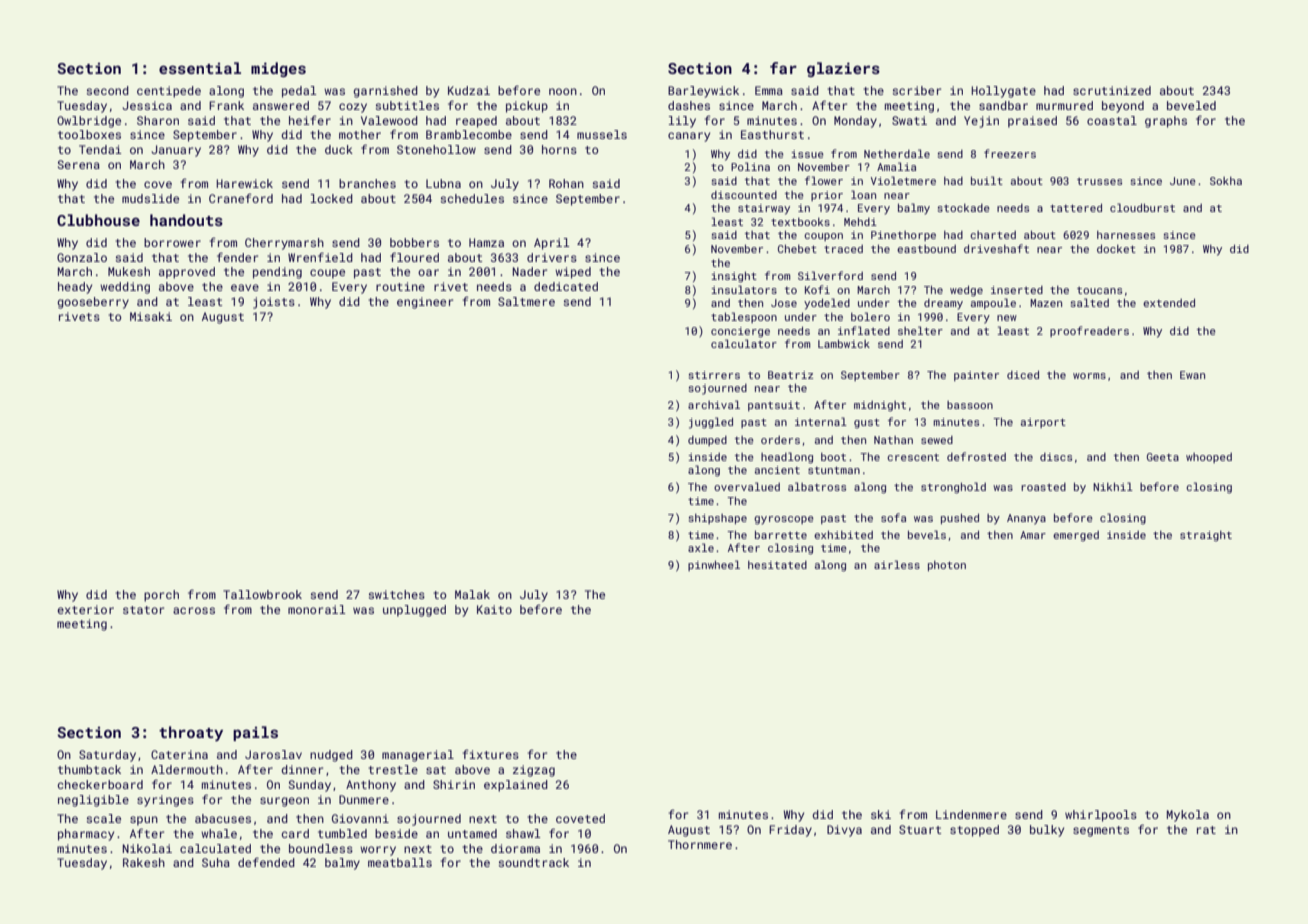  Describe the element at coordinates (1112, 120) in the screenshot. I see `coastal` at that location.
